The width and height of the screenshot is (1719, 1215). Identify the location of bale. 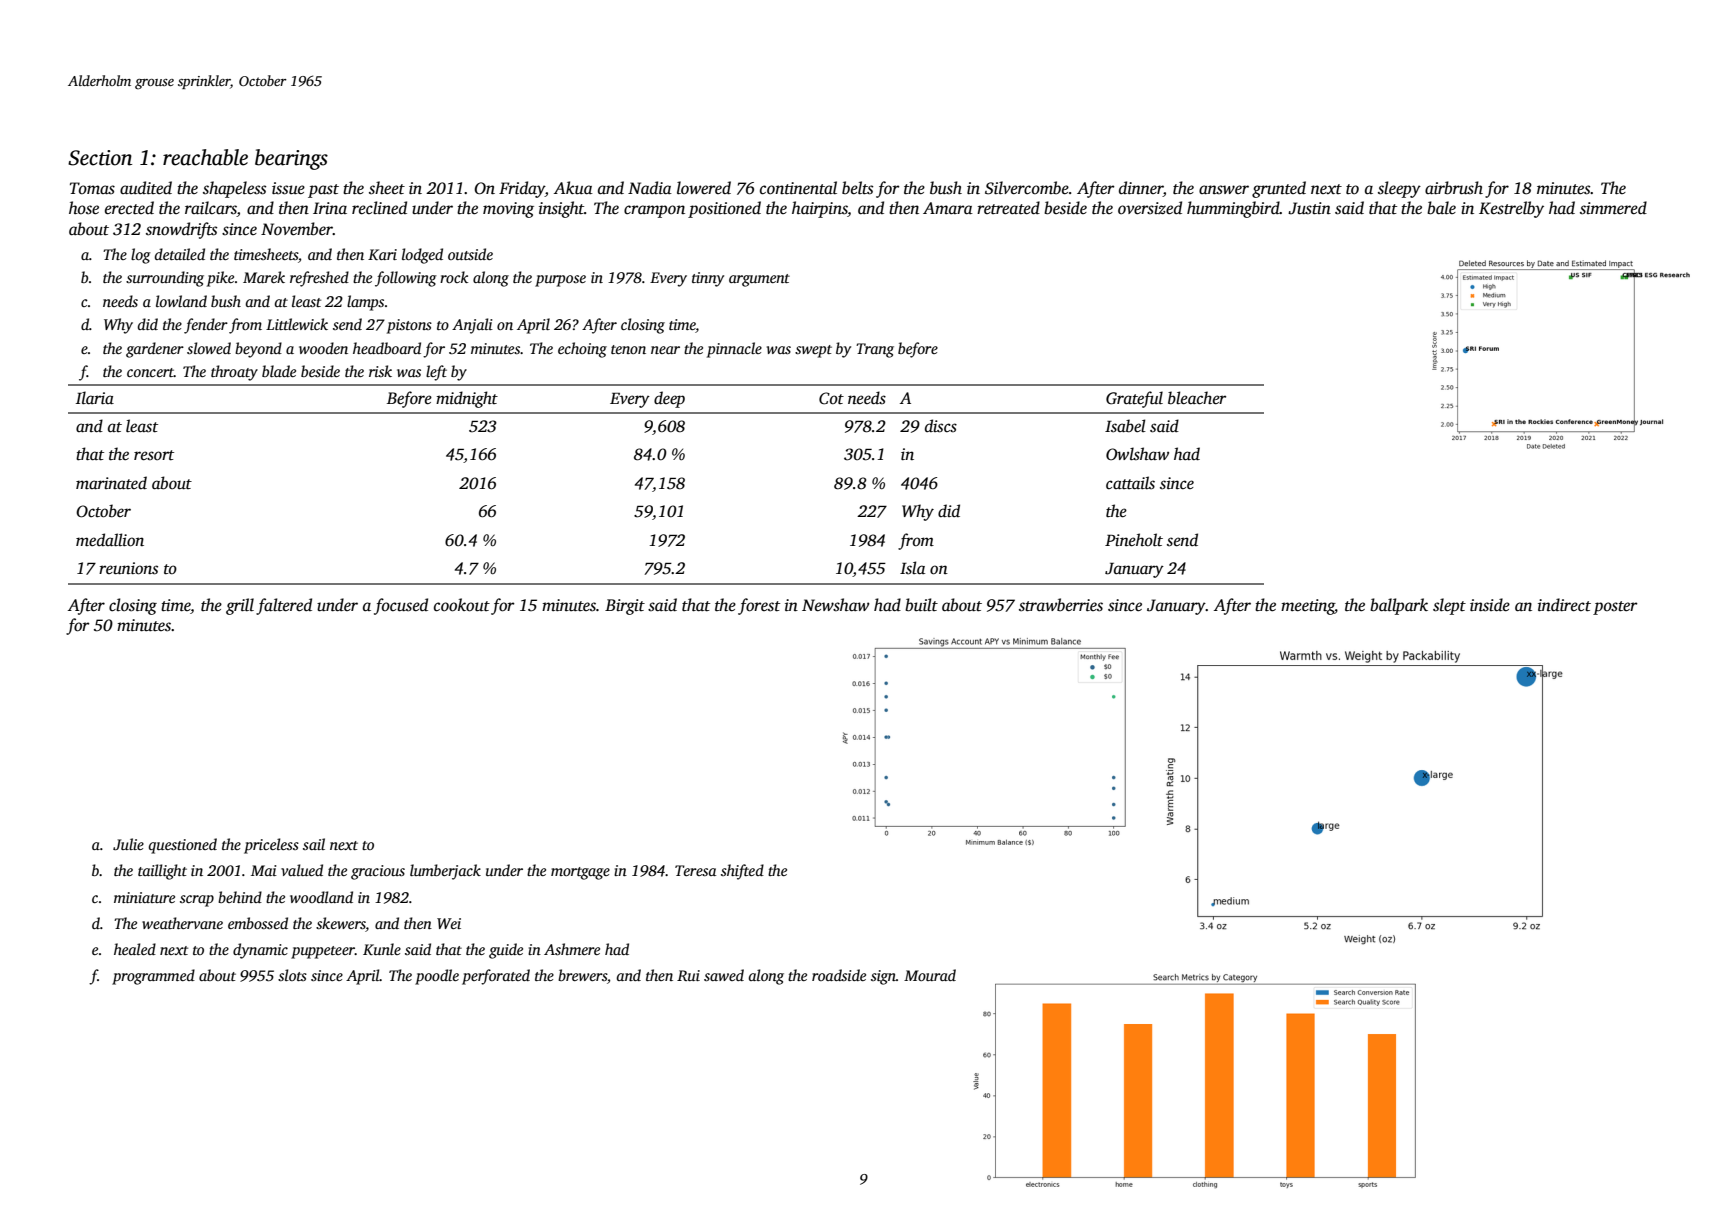
(1441, 208).
